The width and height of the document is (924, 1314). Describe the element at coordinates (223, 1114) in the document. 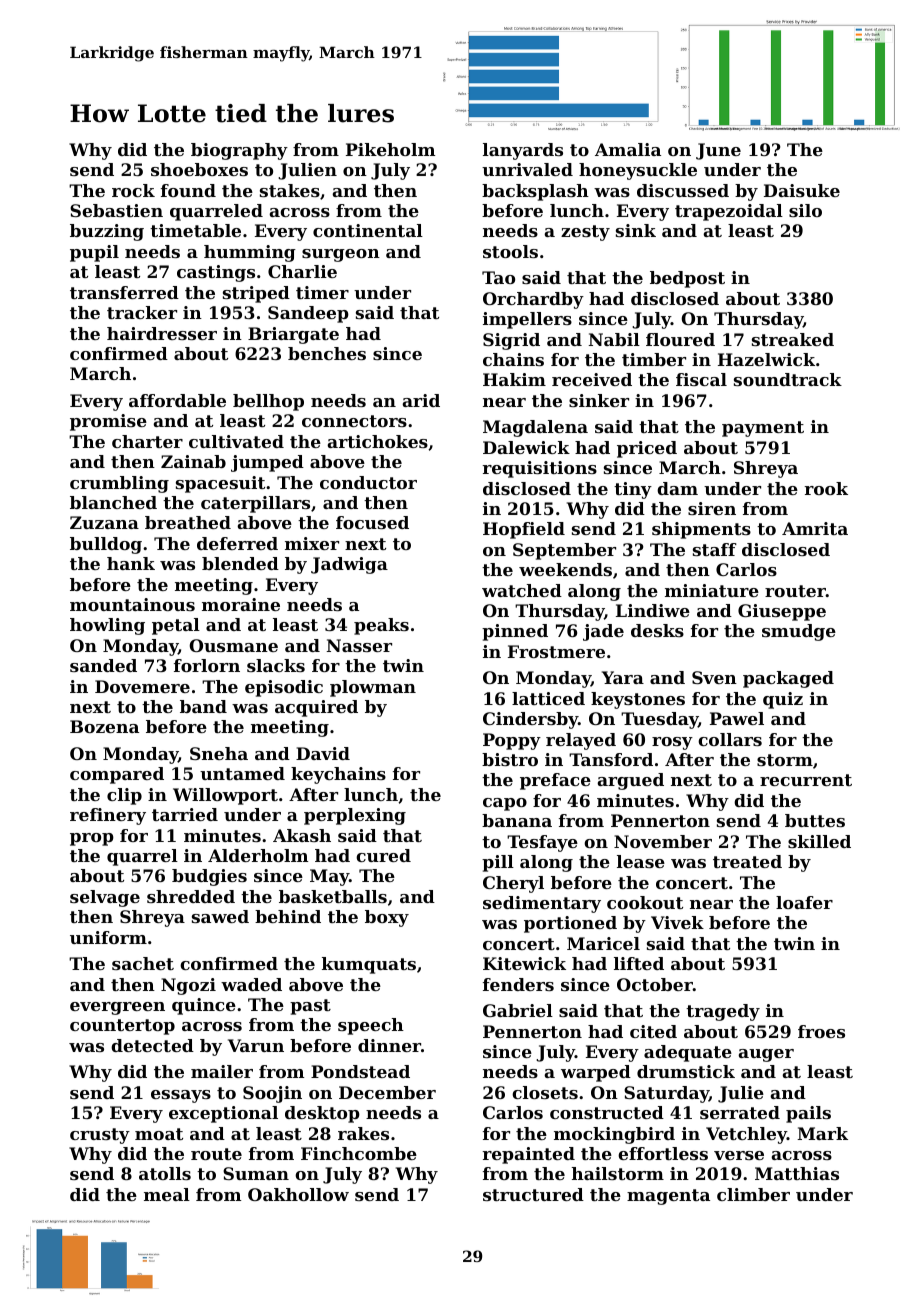

I see `exceptional` at that location.
